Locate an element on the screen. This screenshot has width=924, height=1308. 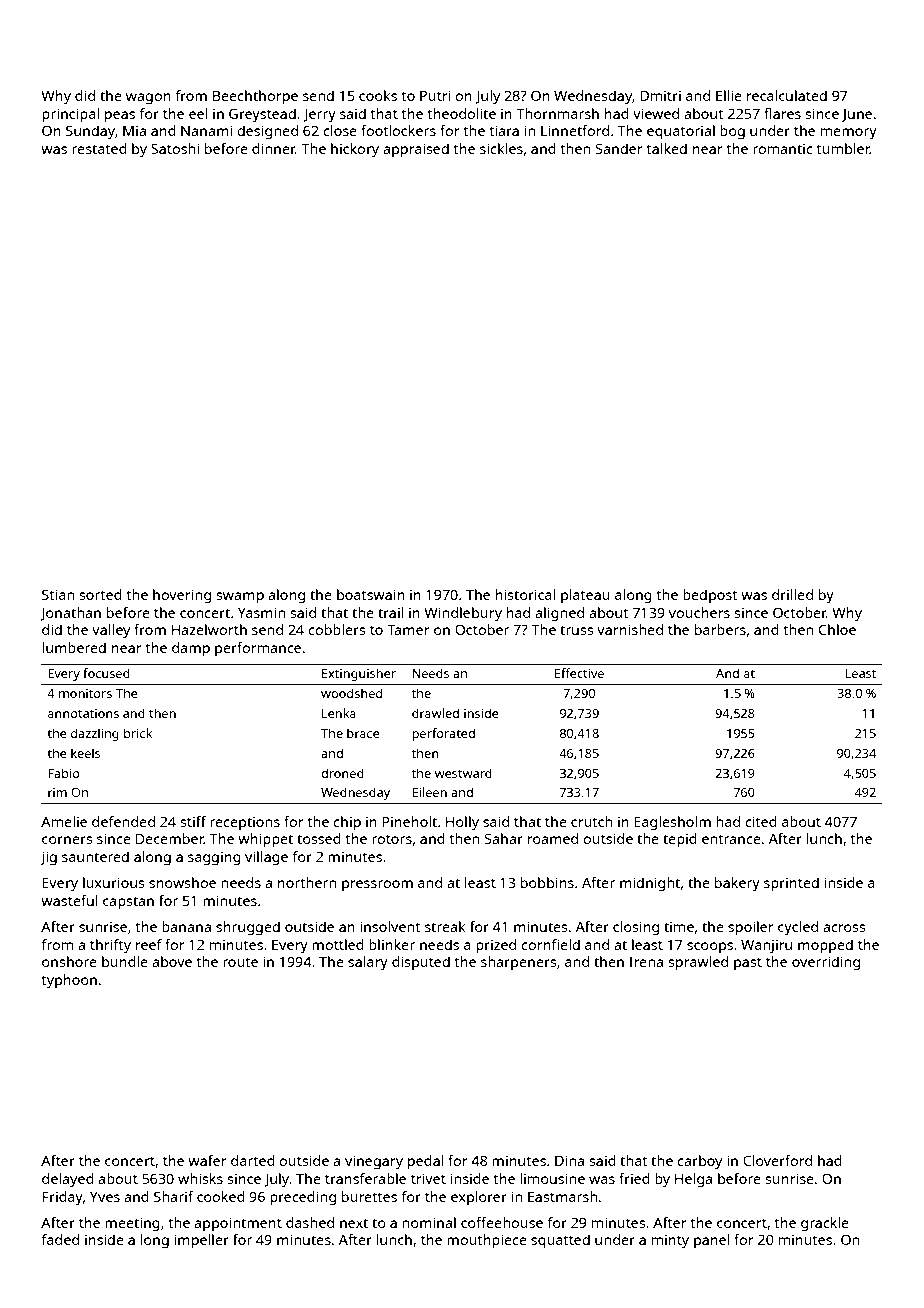
typhoon is located at coordinates (69, 981).
